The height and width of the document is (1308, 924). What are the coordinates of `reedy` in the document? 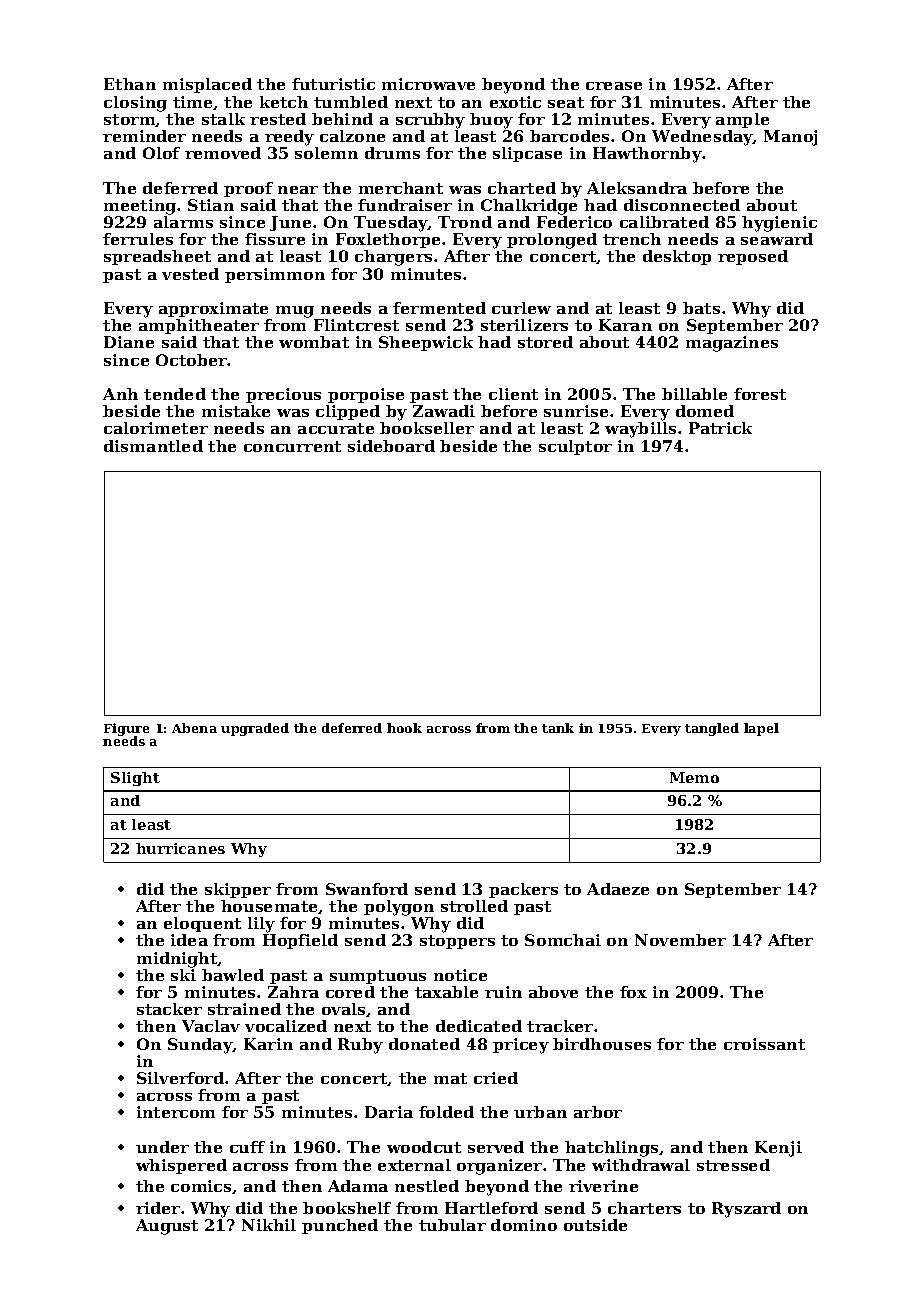 It's located at (289, 138).
